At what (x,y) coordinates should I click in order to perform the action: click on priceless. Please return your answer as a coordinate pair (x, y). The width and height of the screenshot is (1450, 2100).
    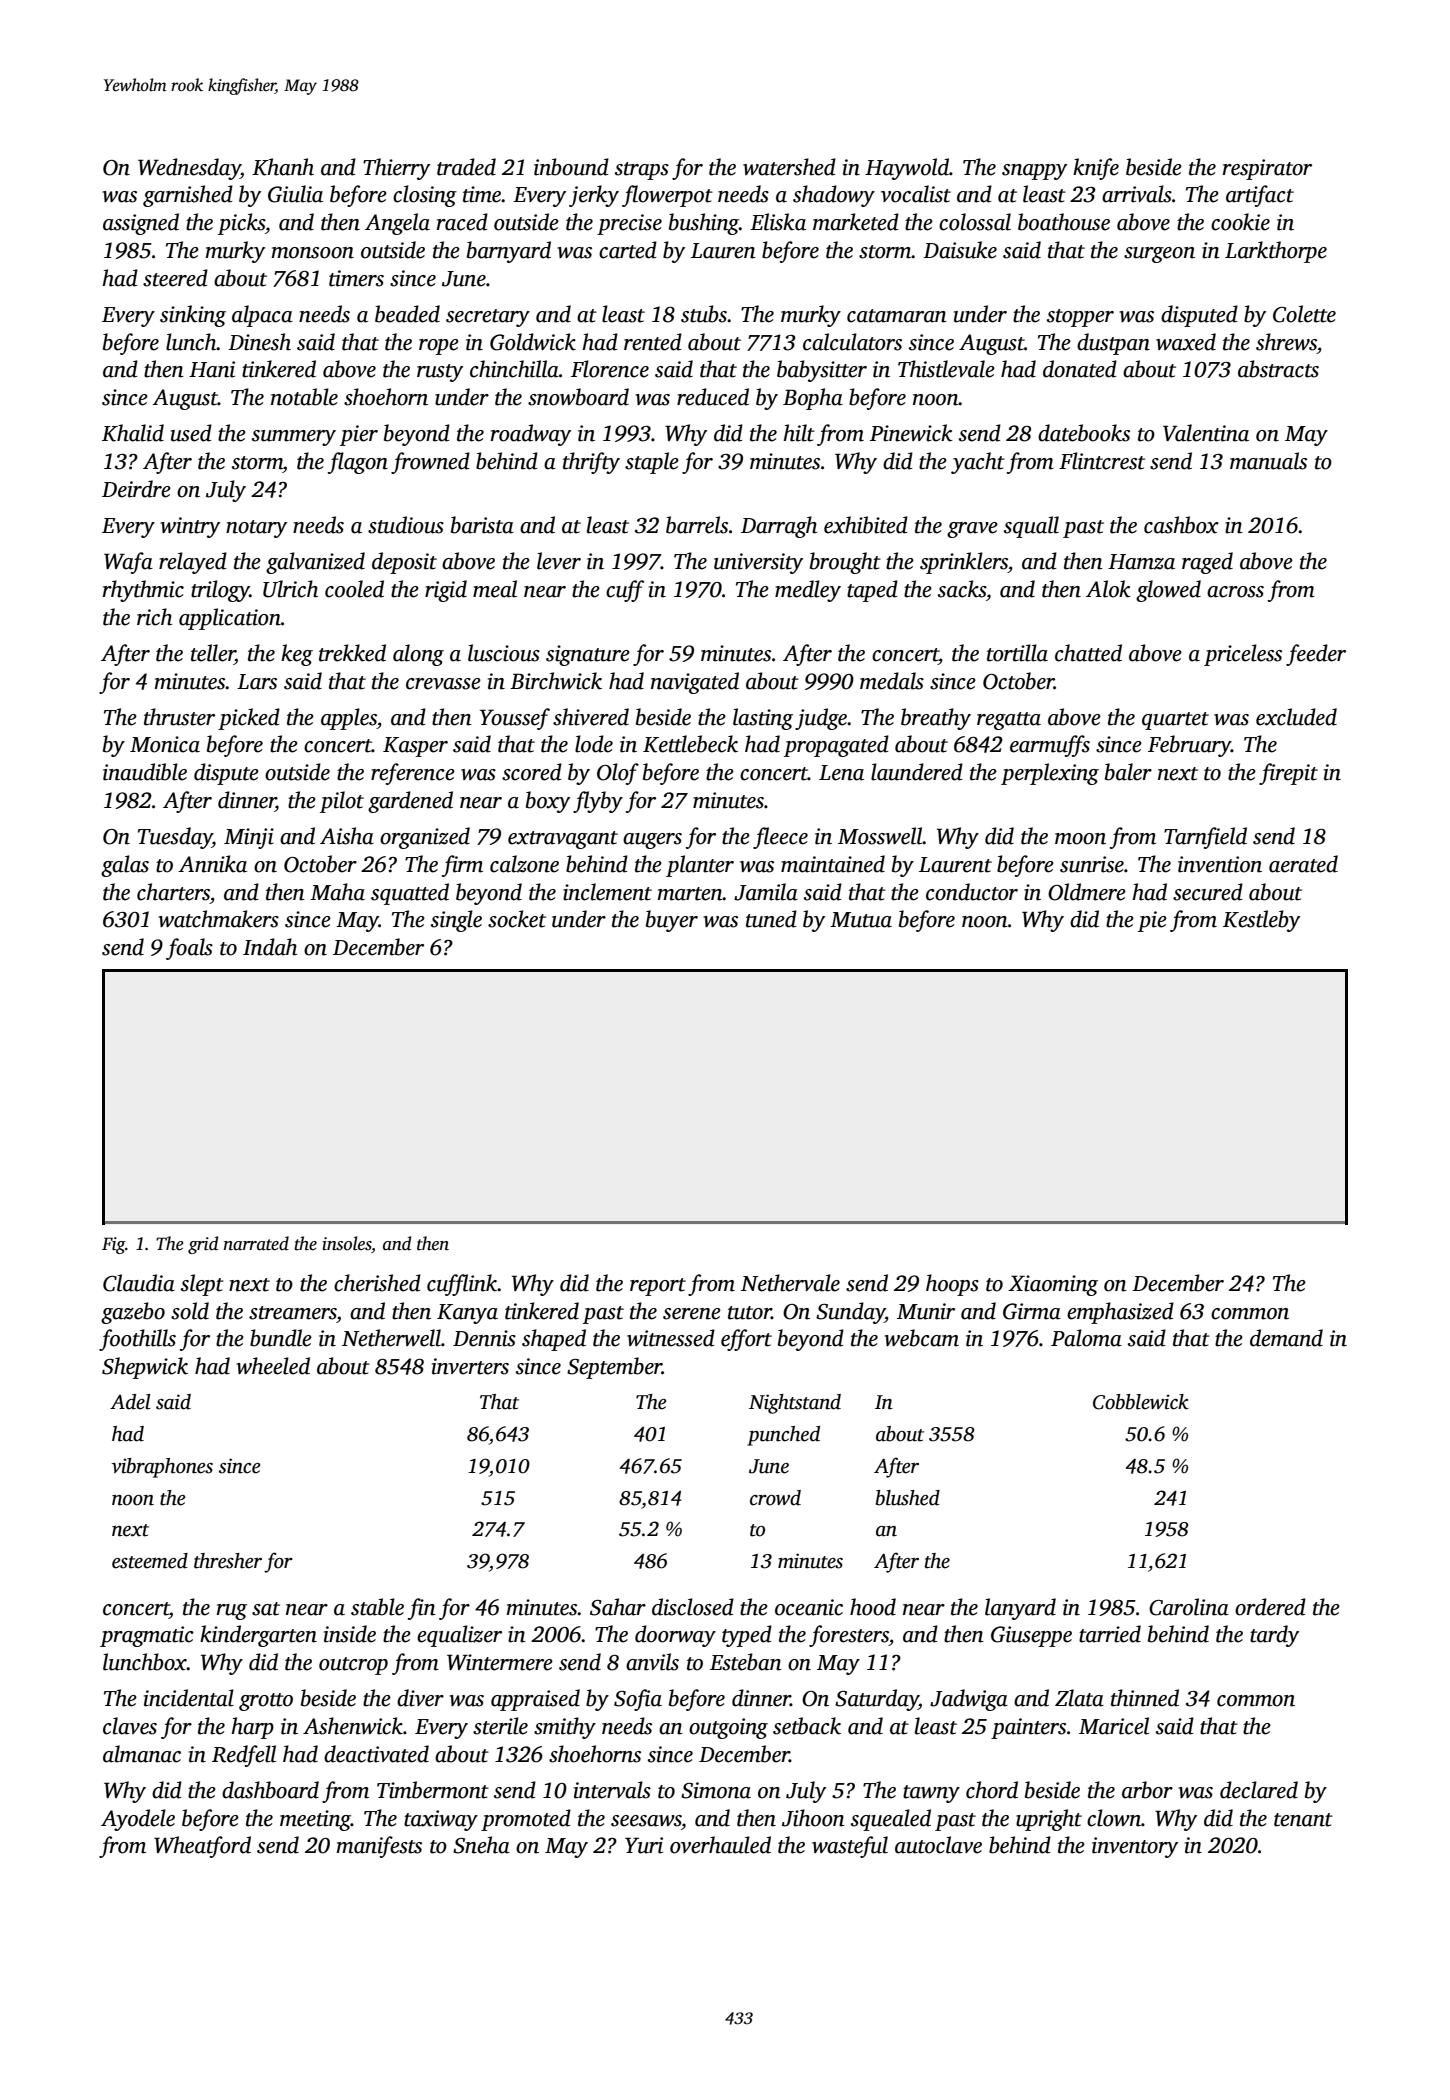
    Looking at the image, I should click on (1243, 655).
